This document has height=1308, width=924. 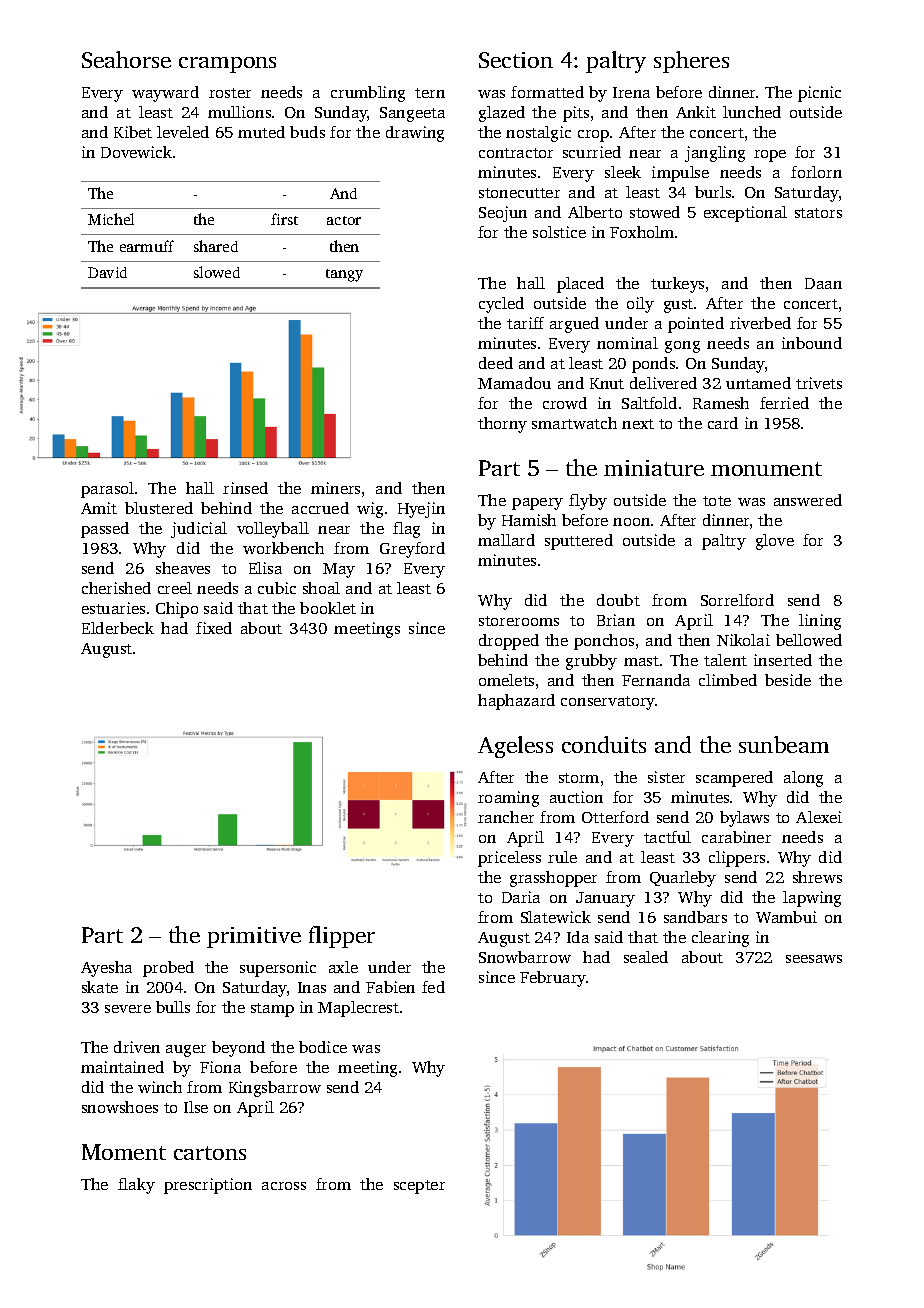 What do you see at coordinates (519, 621) in the document?
I see `storerooms` at bounding box center [519, 621].
